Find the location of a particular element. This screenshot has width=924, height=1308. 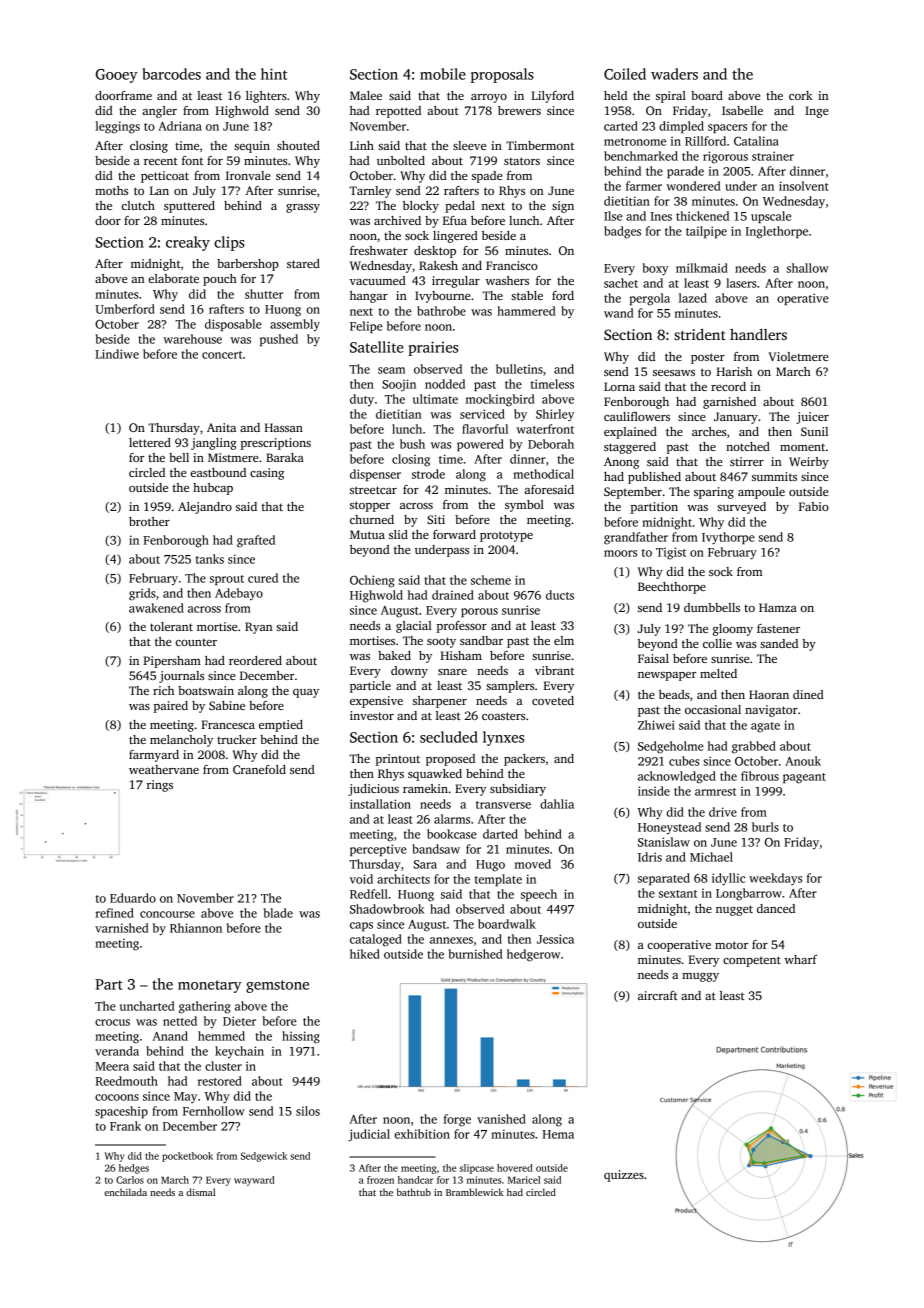

transverse is located at coordinates (503, 805).
